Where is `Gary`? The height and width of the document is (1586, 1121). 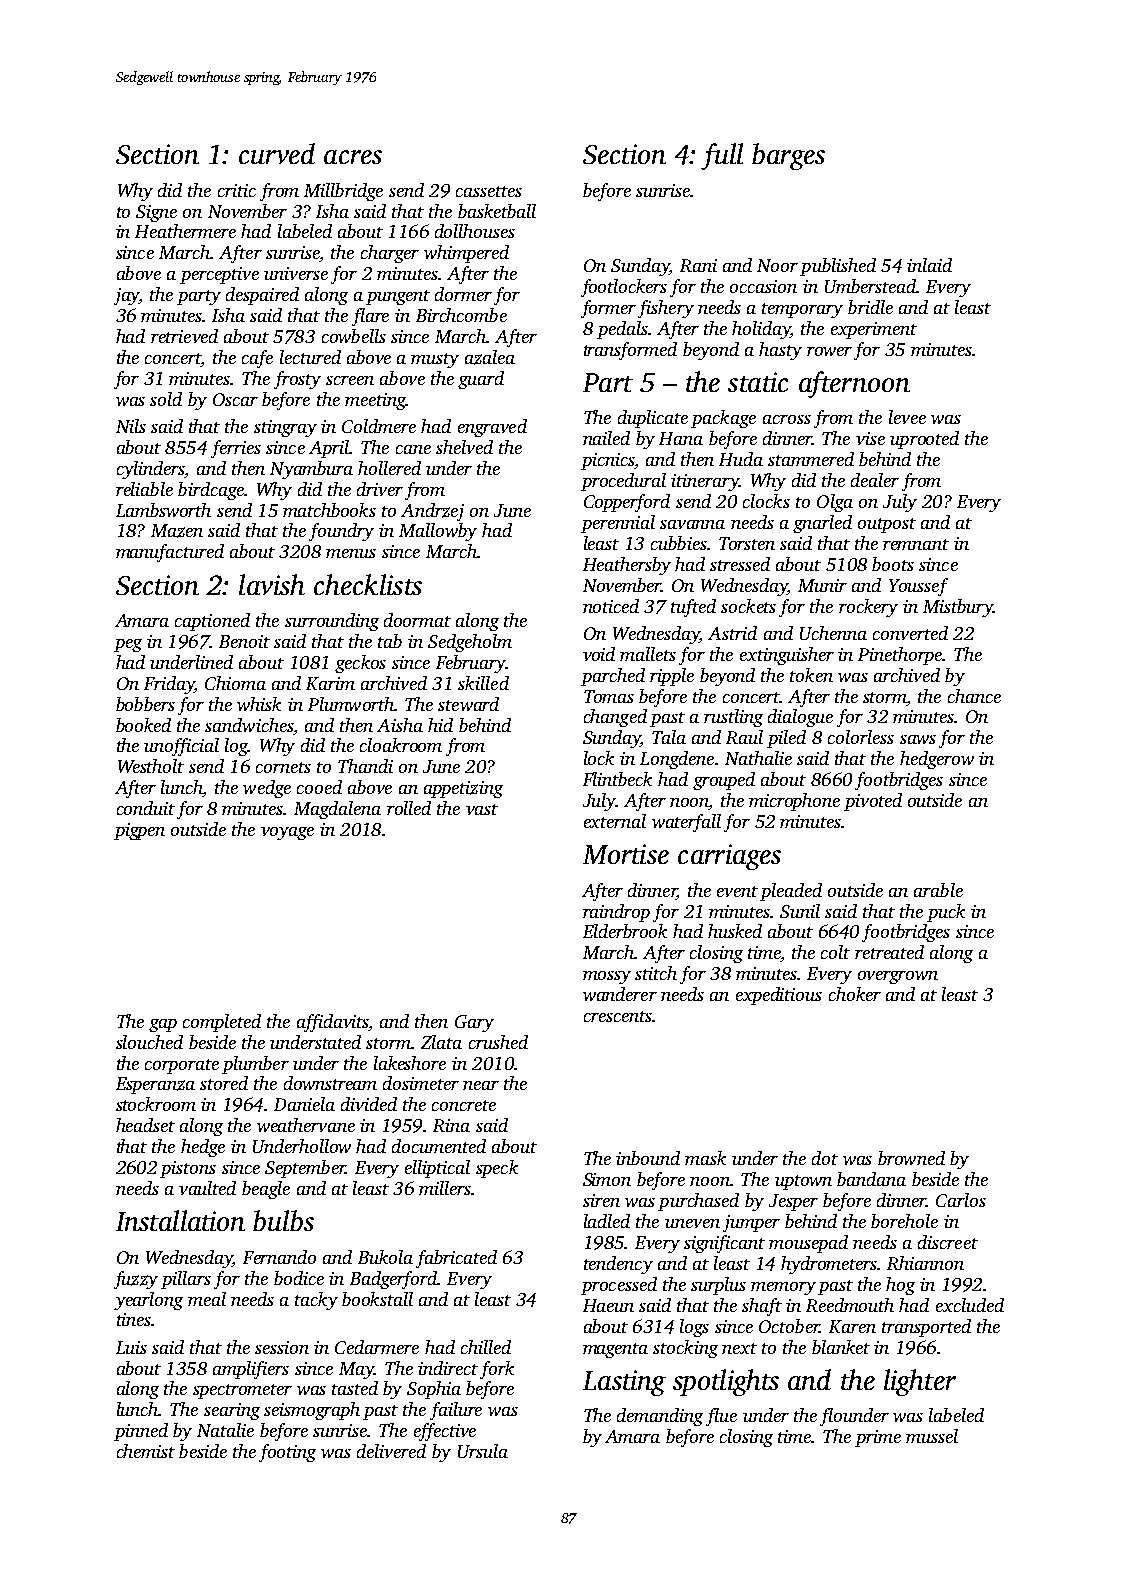
Gary is located at coordinates (474, 1023).
